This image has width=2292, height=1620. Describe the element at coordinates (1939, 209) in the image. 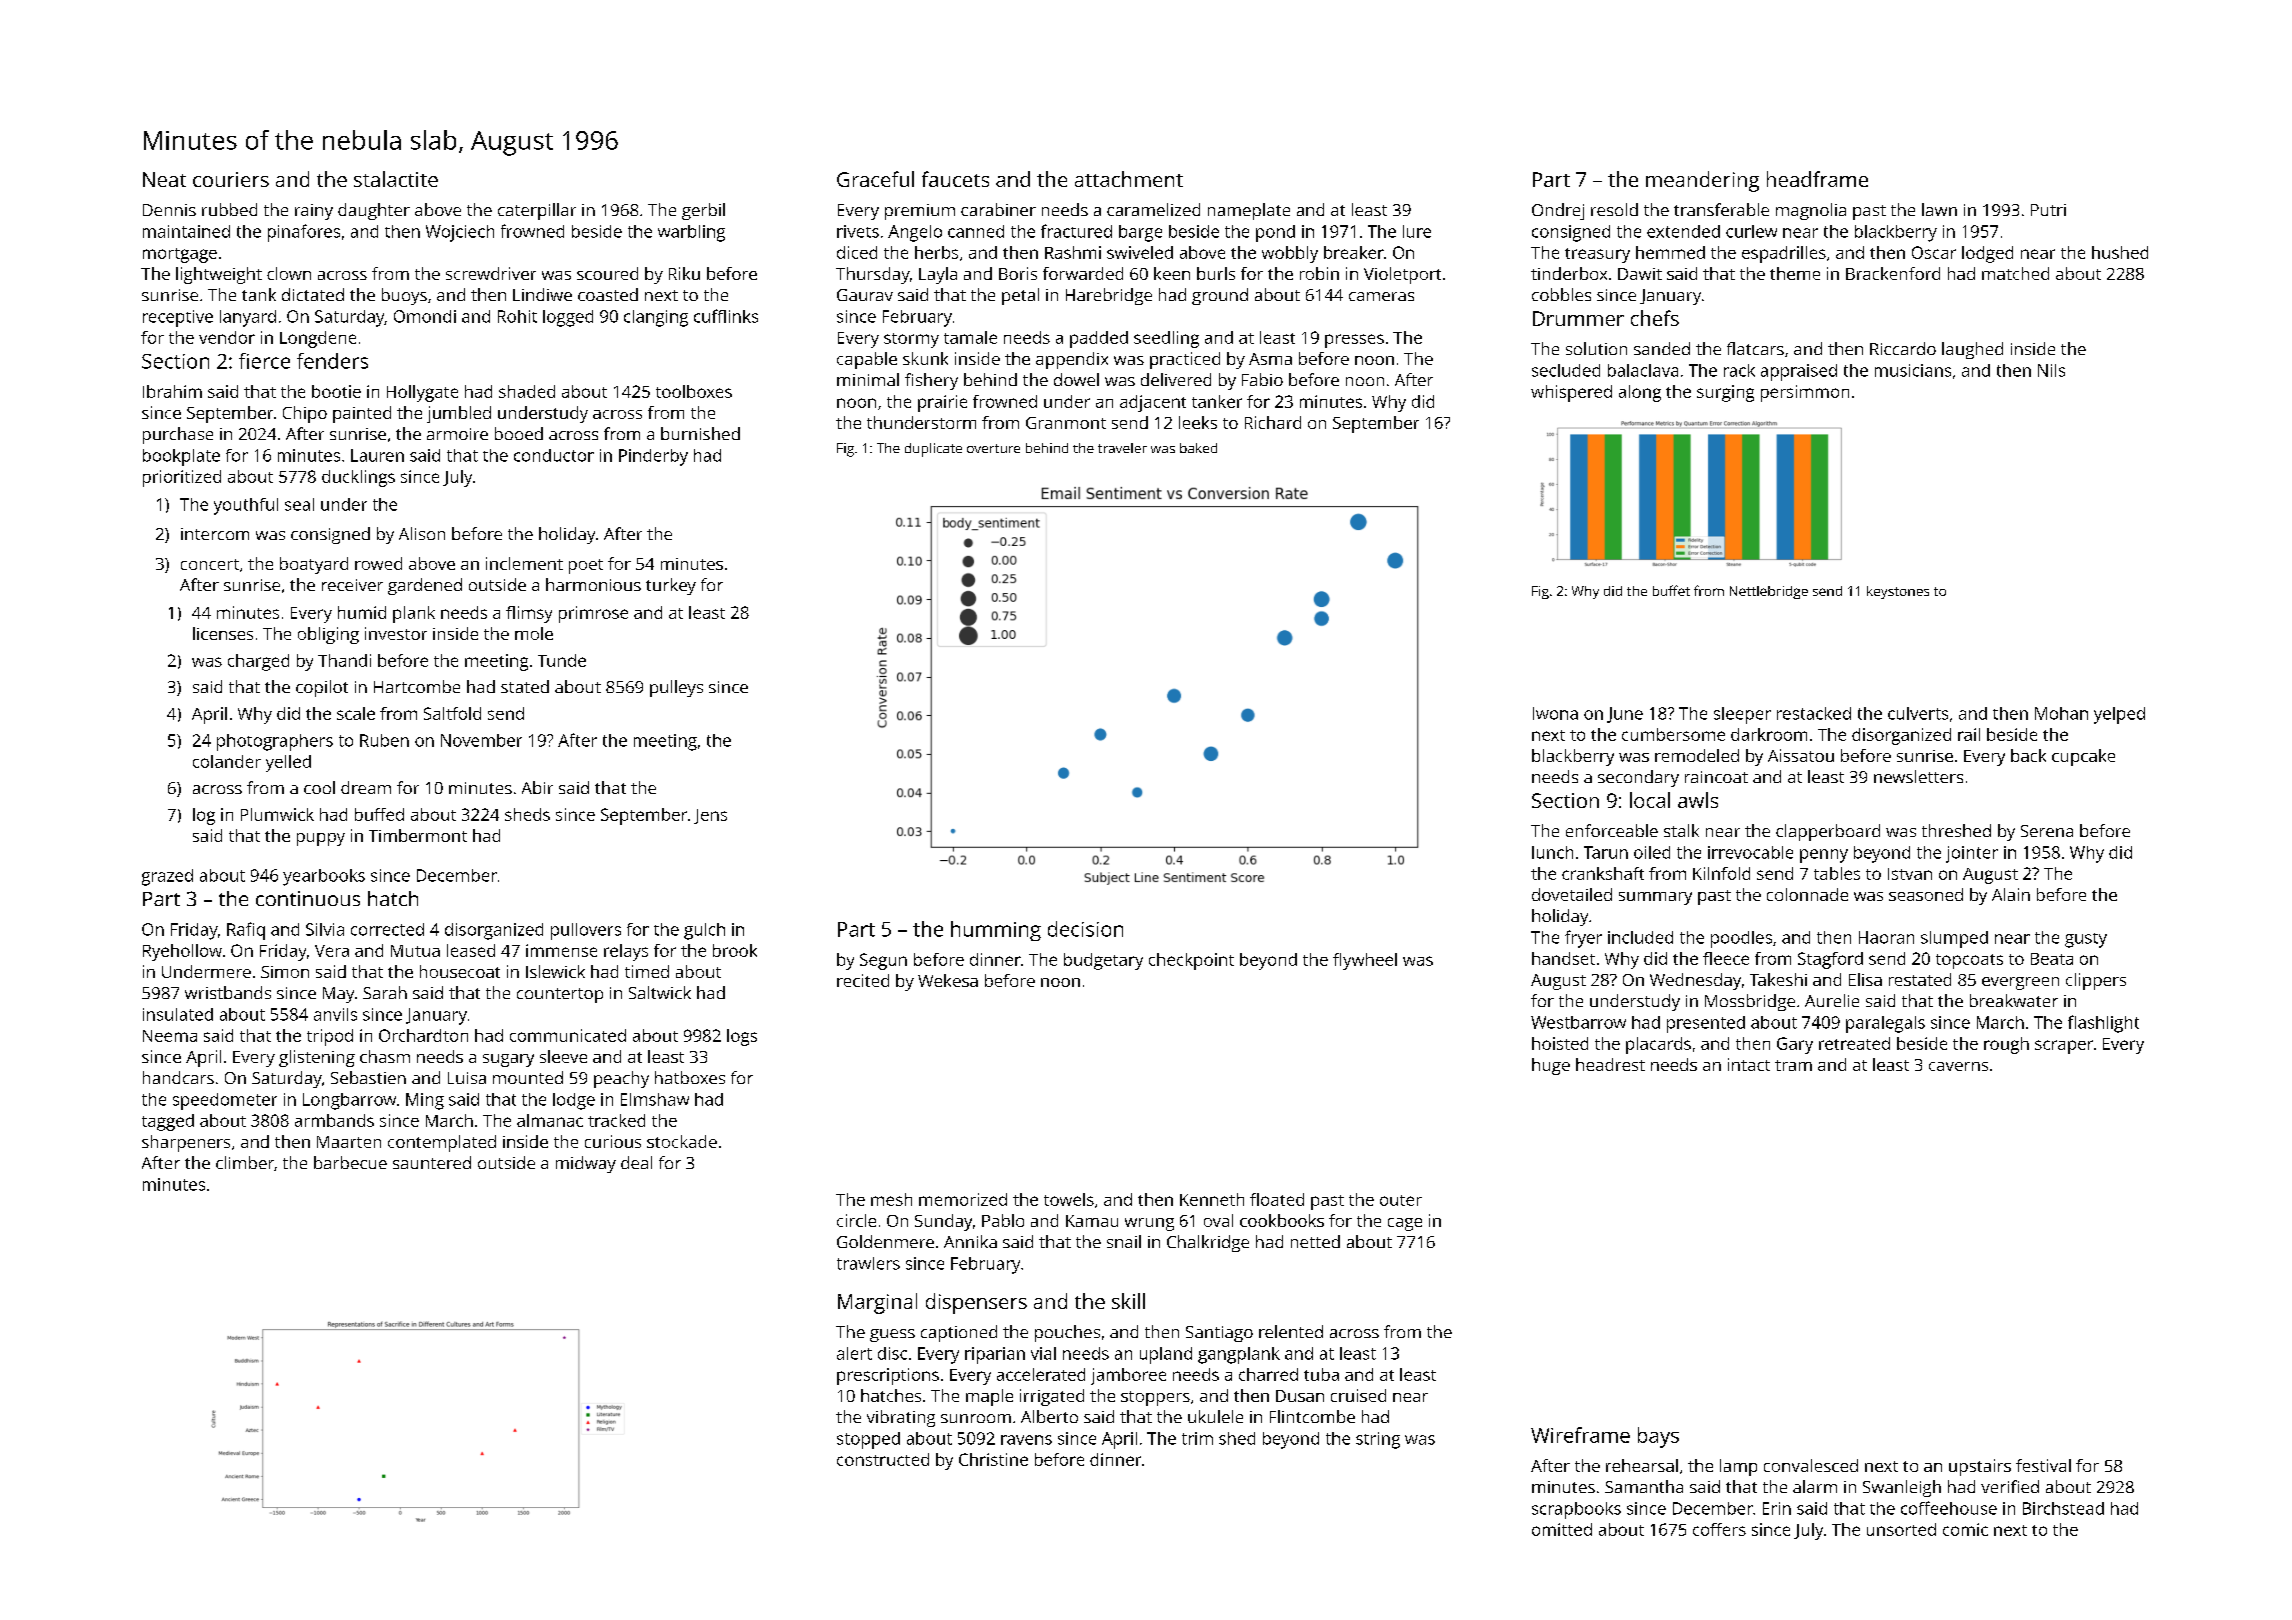

I see `lawn` at that location.
